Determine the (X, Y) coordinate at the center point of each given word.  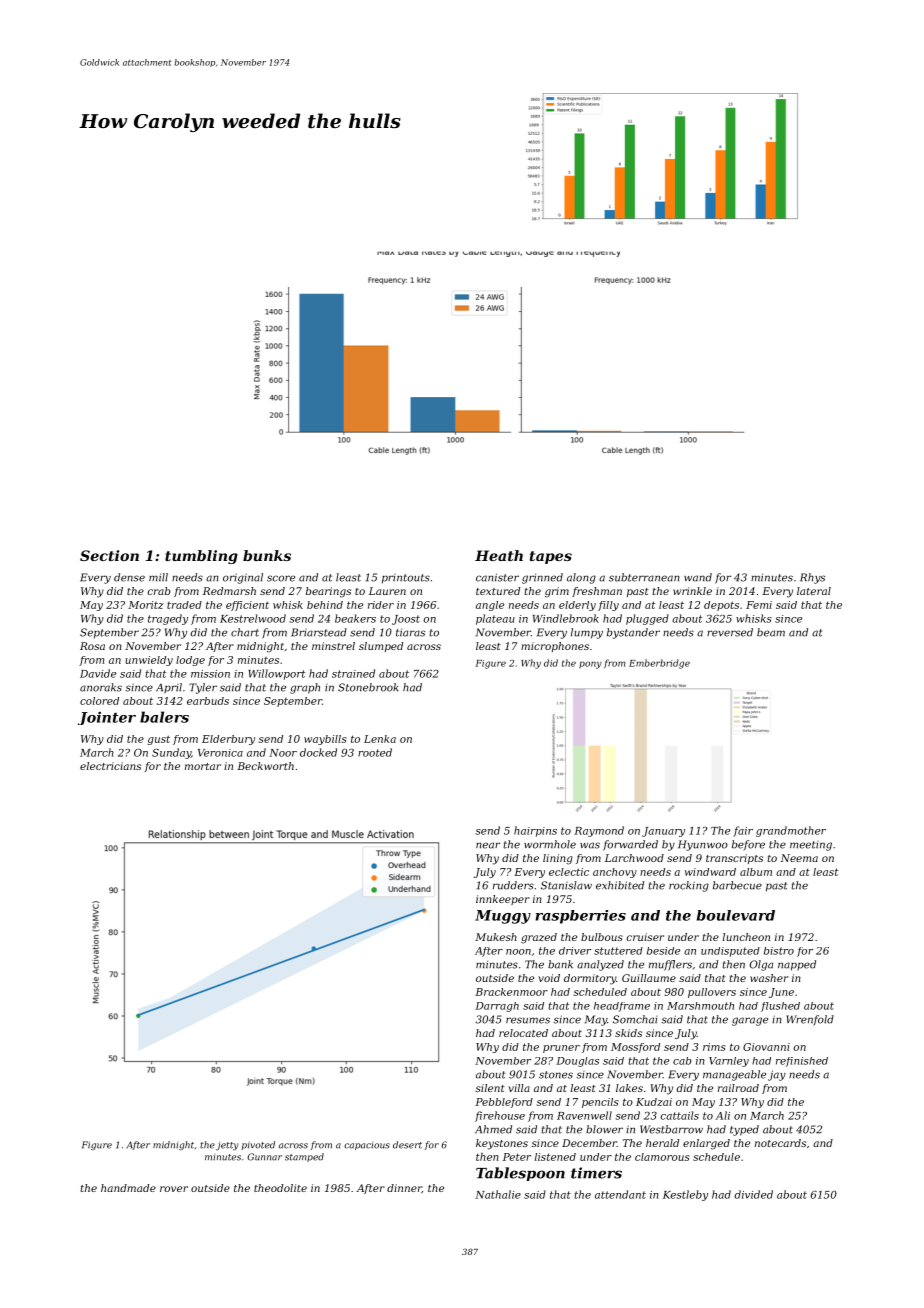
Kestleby (685, 1195)
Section (109, 555)
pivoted (258, 1145)
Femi (759, 605)
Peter (517, 1157)
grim (557, 592)
